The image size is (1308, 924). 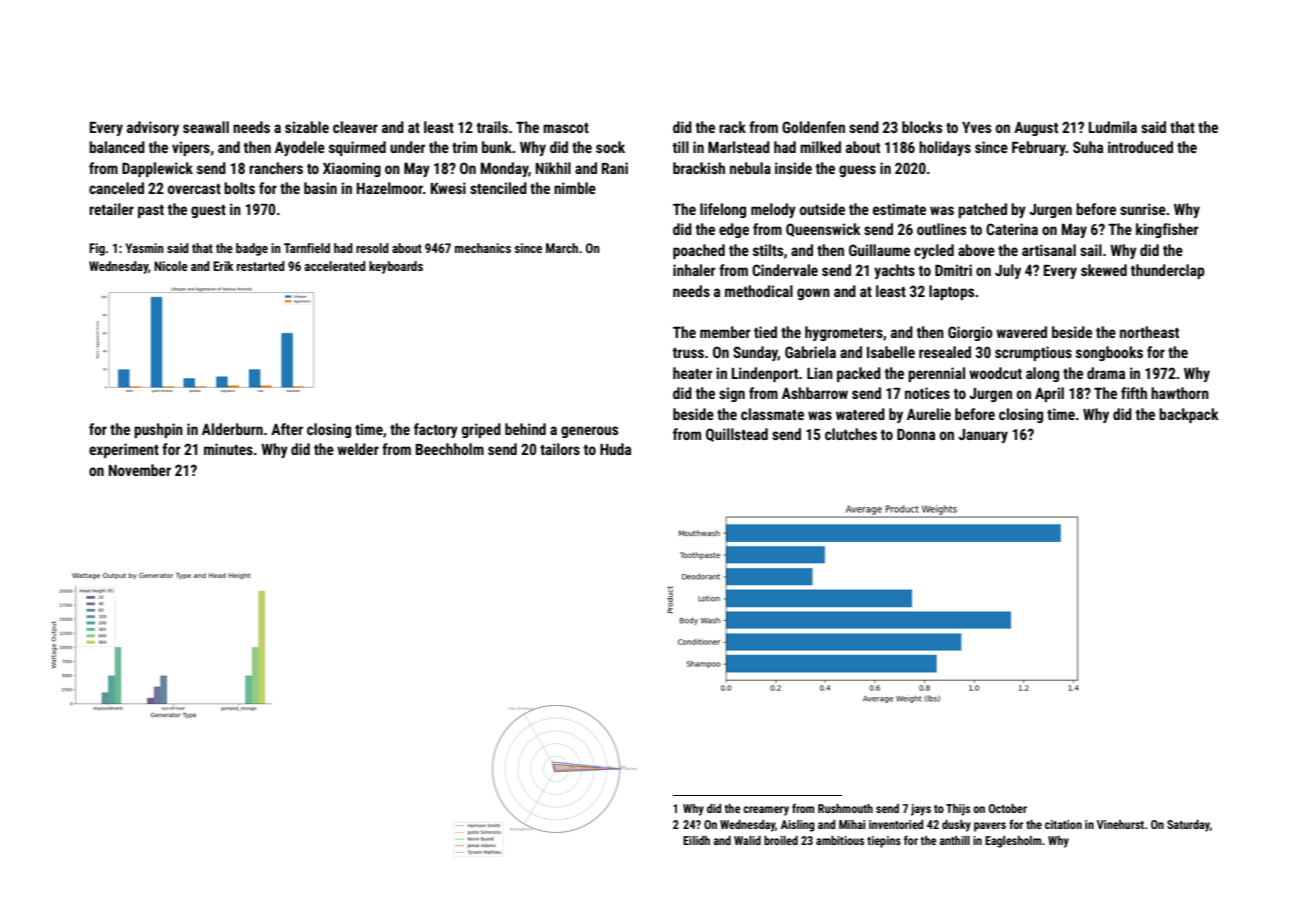 I want to click on Yves, so click(x=976, y=127).
